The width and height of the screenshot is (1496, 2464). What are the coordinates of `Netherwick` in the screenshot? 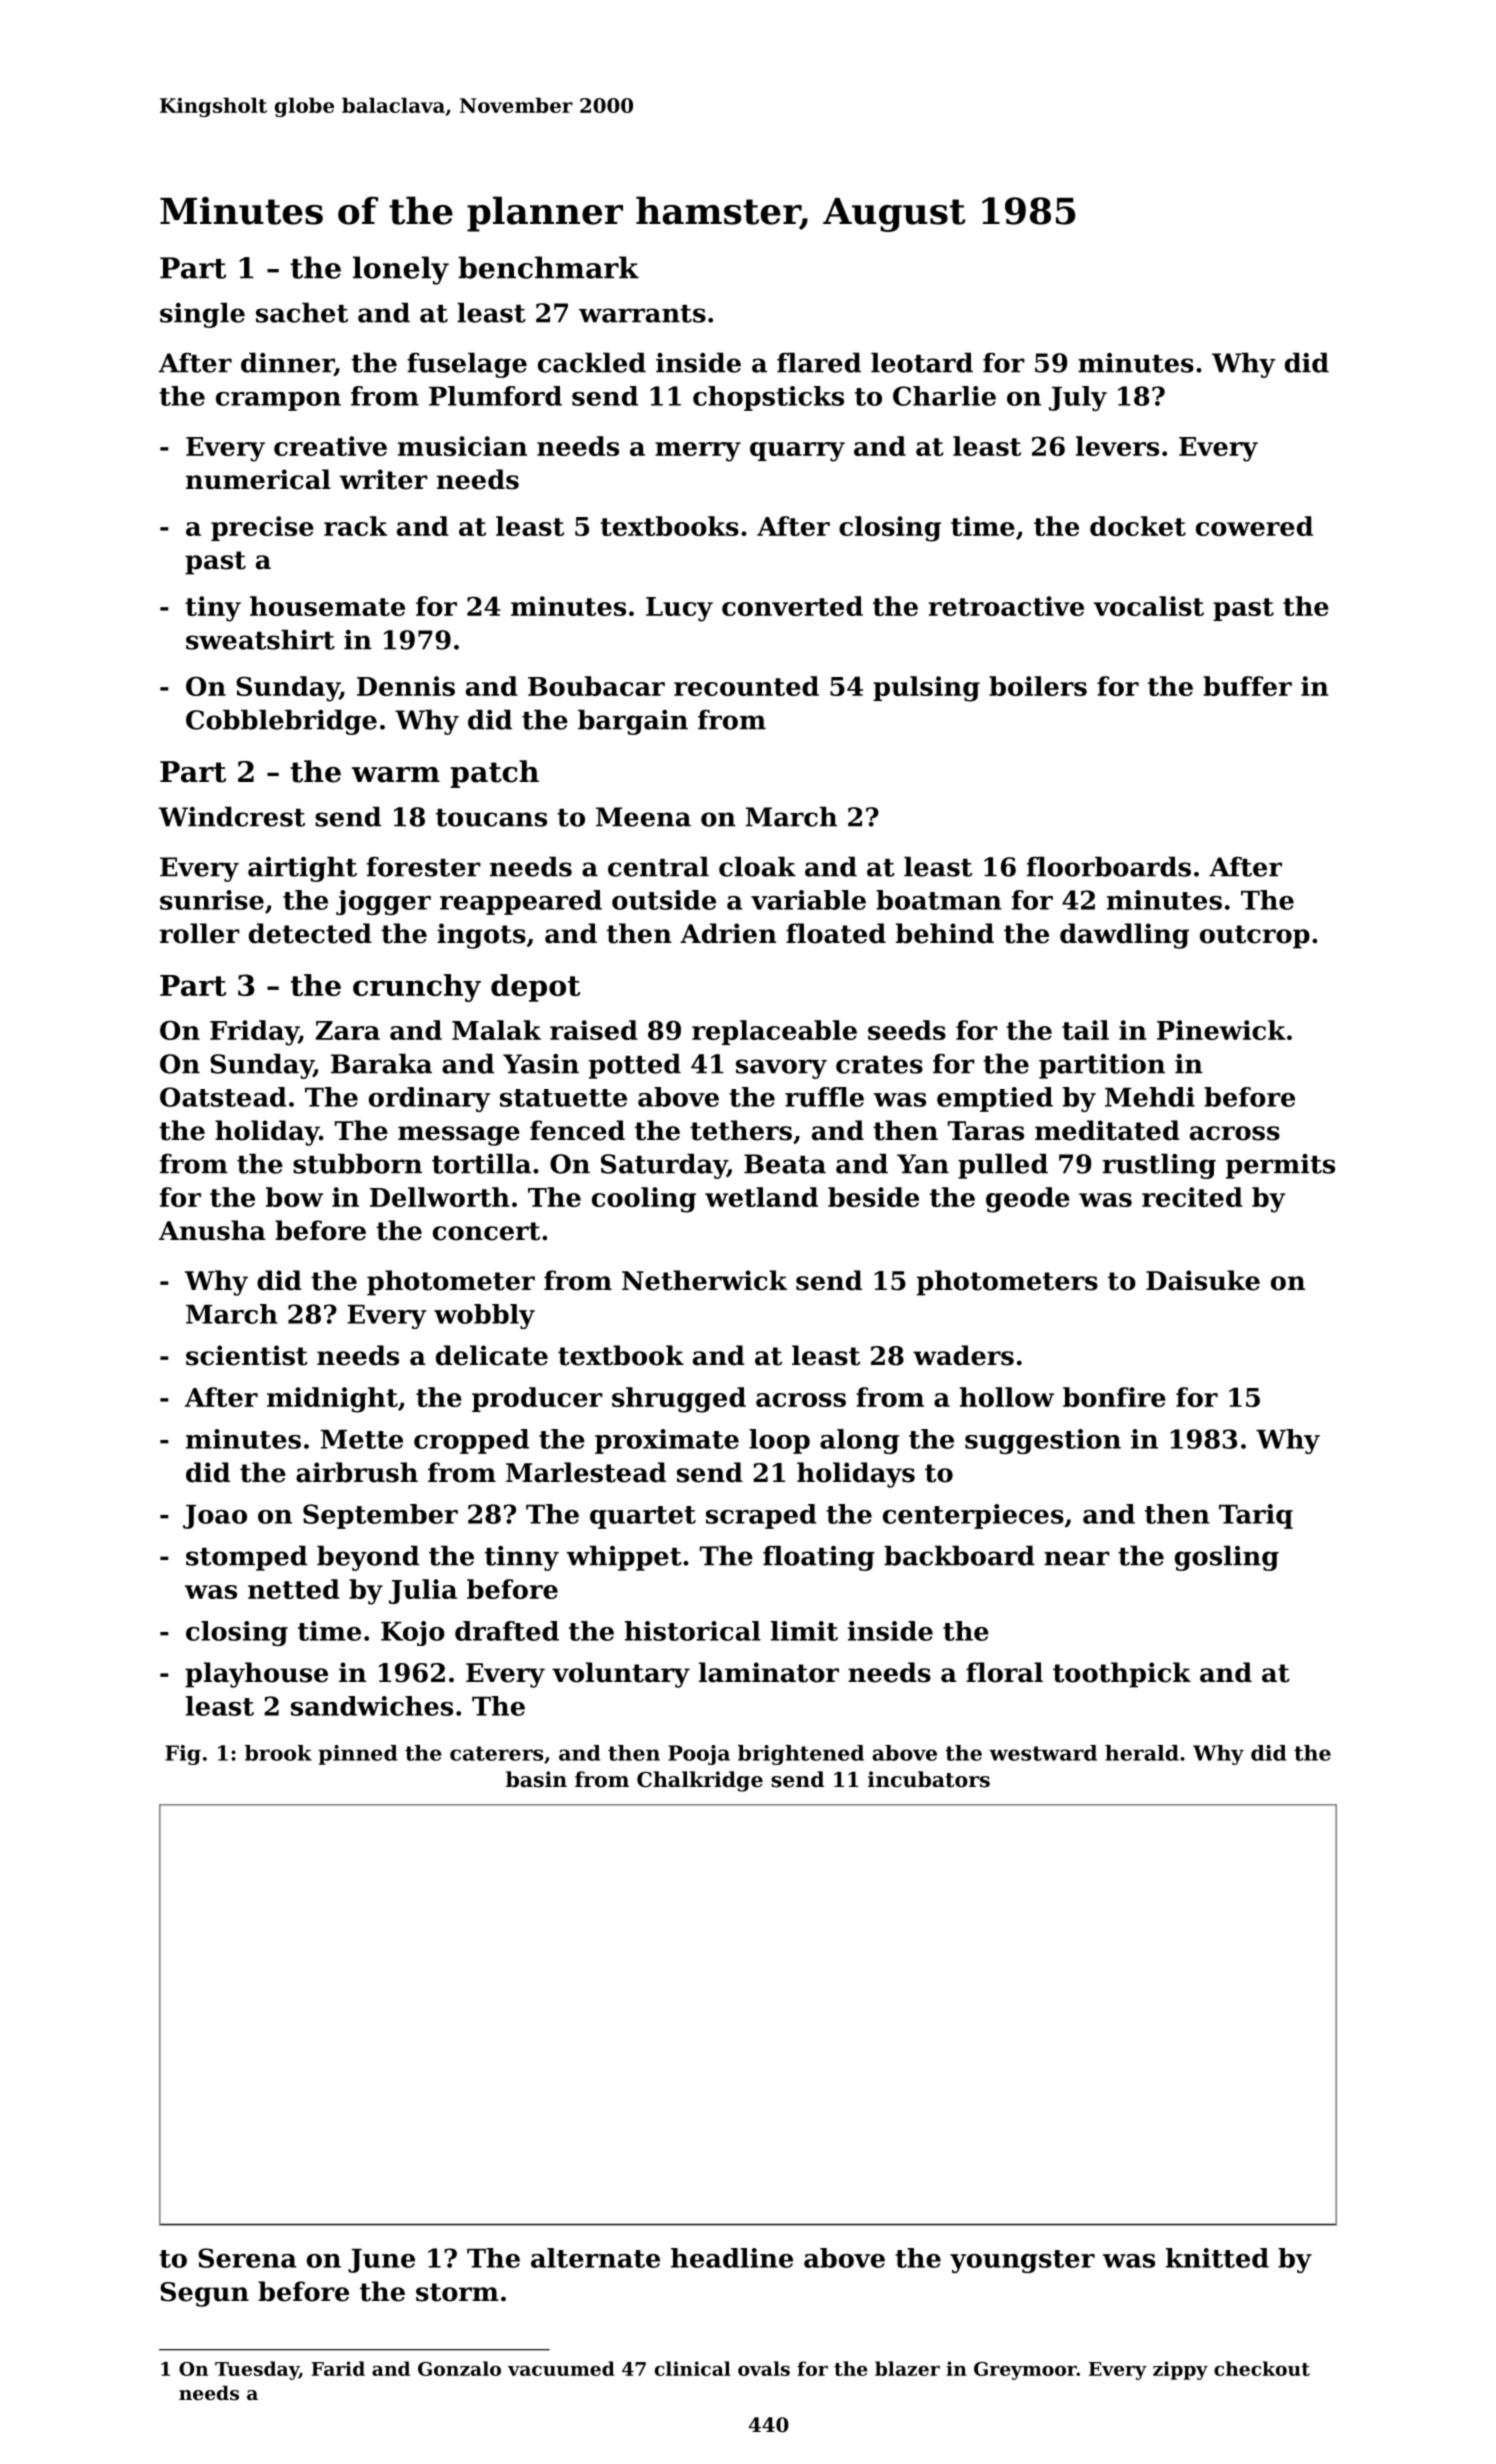 It's located at (704, 1280).
